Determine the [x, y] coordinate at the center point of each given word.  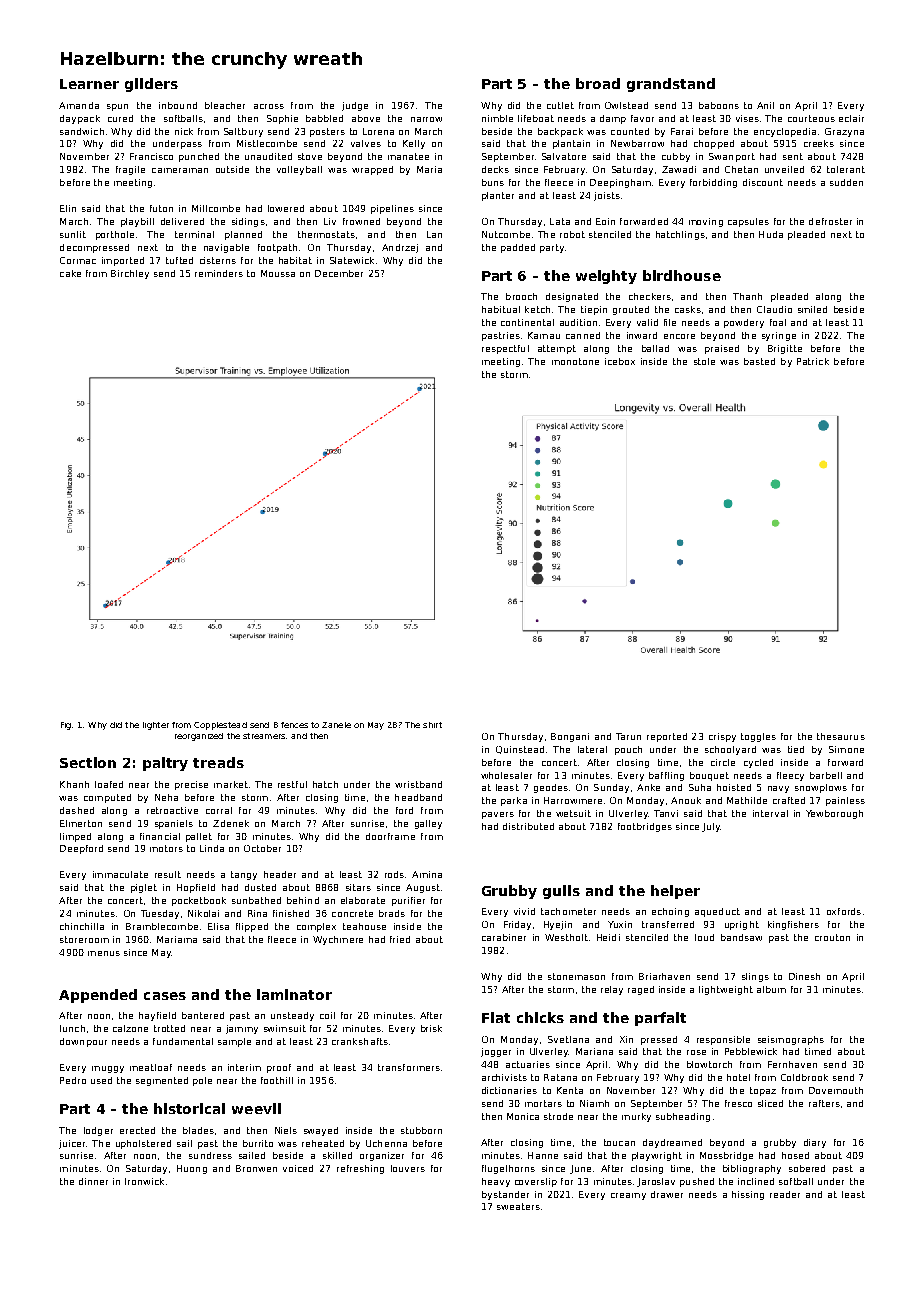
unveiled [784, 169]
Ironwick [144, 1181]
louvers [408, 1168]
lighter [156, 726]
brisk [431, 1028]
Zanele [336, 725]
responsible [723, 1040]
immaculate [120, 874]
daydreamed [672, 1143]
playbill [137, 222]
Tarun [628, 736]
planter [498, 196]
